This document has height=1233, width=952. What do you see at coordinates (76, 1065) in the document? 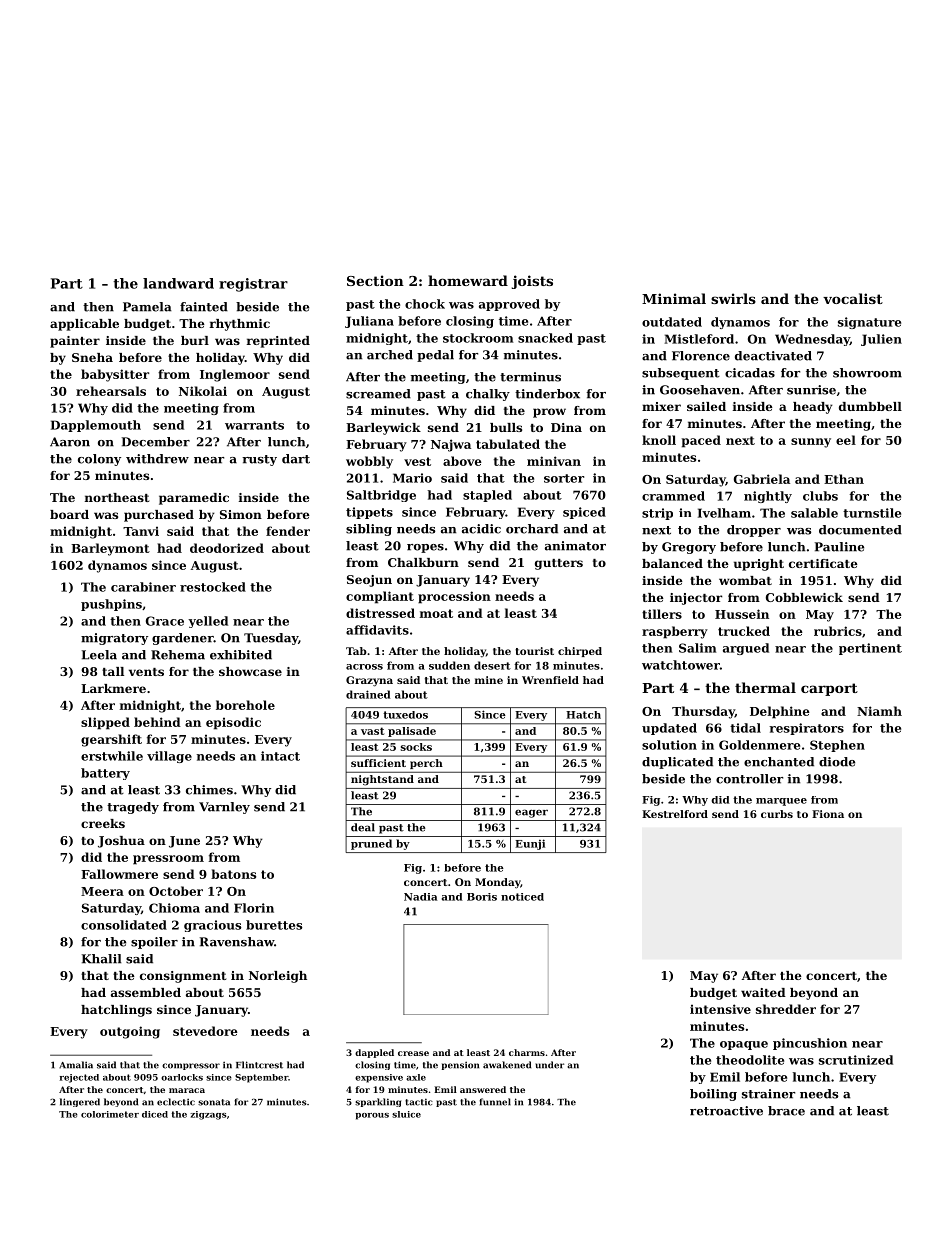
I see `Amalia` at bounding box center [76, 1065].
